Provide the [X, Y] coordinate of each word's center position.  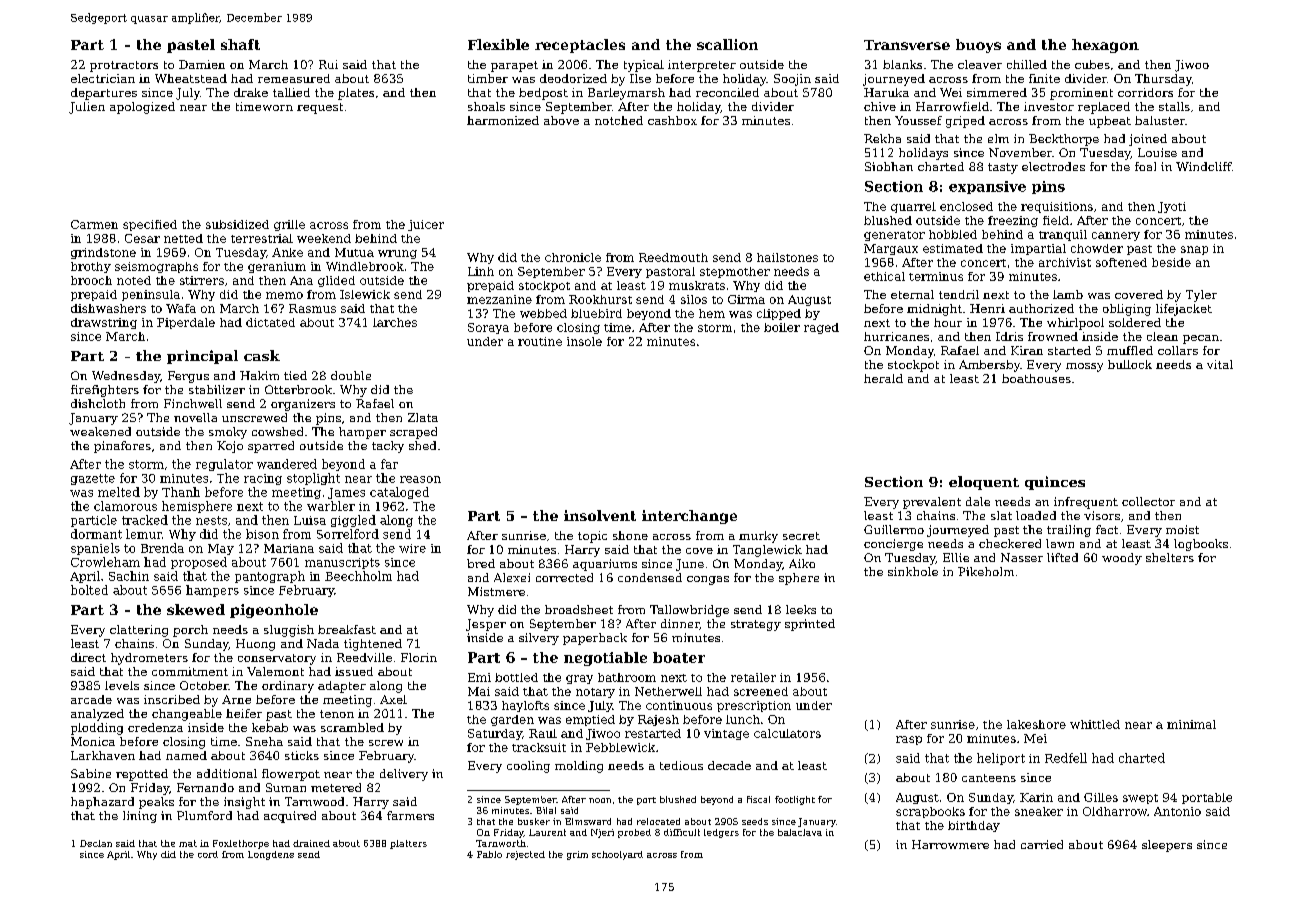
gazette [93, 479]
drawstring [104, 323]
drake [251, 92]
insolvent [600, 515]
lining [140, 817]
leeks [801, 609]
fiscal [758, 799]
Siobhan [889, 166]
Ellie [956, 557]
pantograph [270, 577]
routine [540, 341]
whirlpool [1075, 324]
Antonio [1177, 811]
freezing [1013, 221]
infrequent [1086, 503]
